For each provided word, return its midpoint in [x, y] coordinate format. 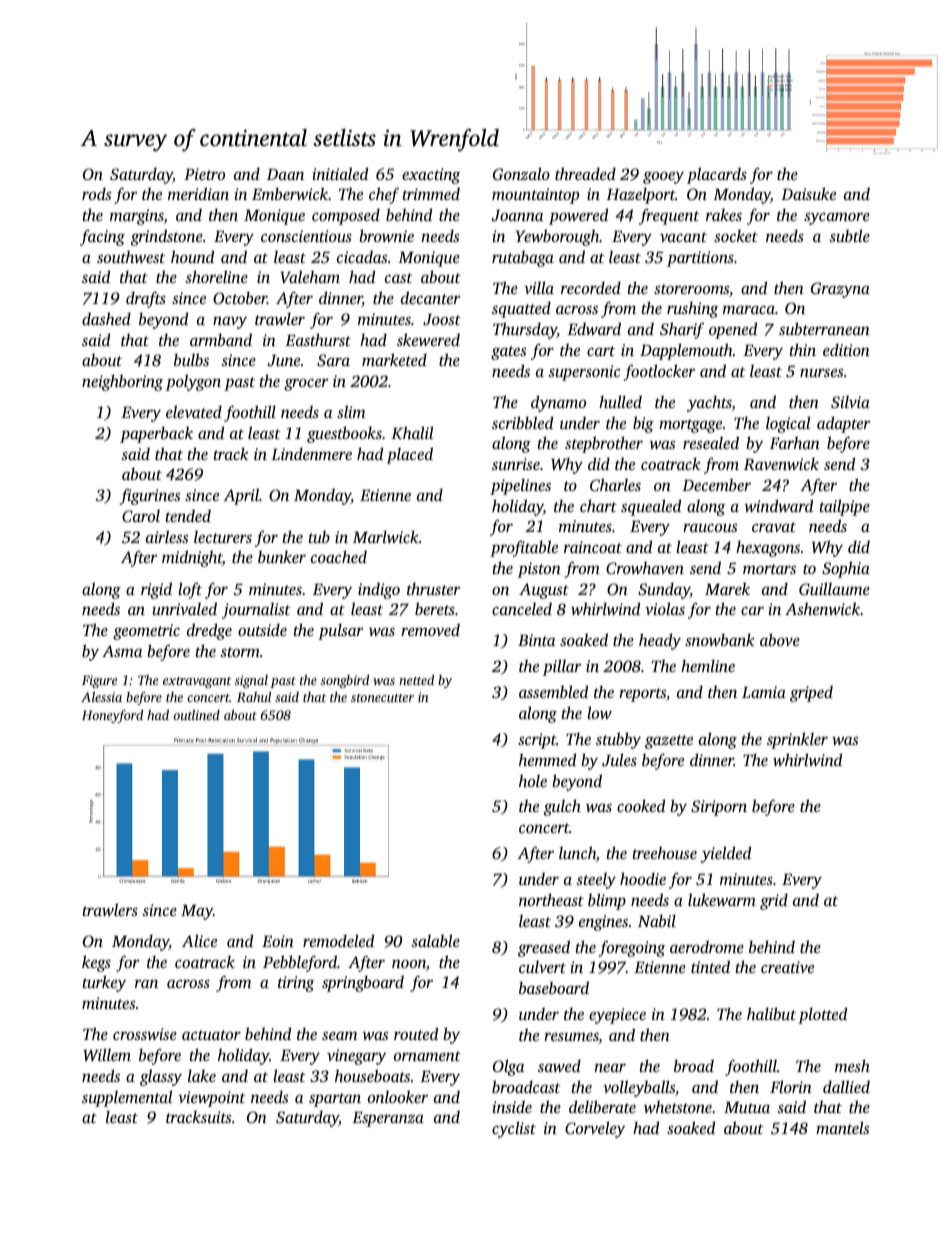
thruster [433, 589]
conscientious [306, 236]
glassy [161, 1077]
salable [435, 940]
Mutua [747, 1107]
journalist [256, 610]
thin [803, 349]
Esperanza [388, 1119]
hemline [708, 665]
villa [539, 287]
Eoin [278, 941]
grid [774, 901]
